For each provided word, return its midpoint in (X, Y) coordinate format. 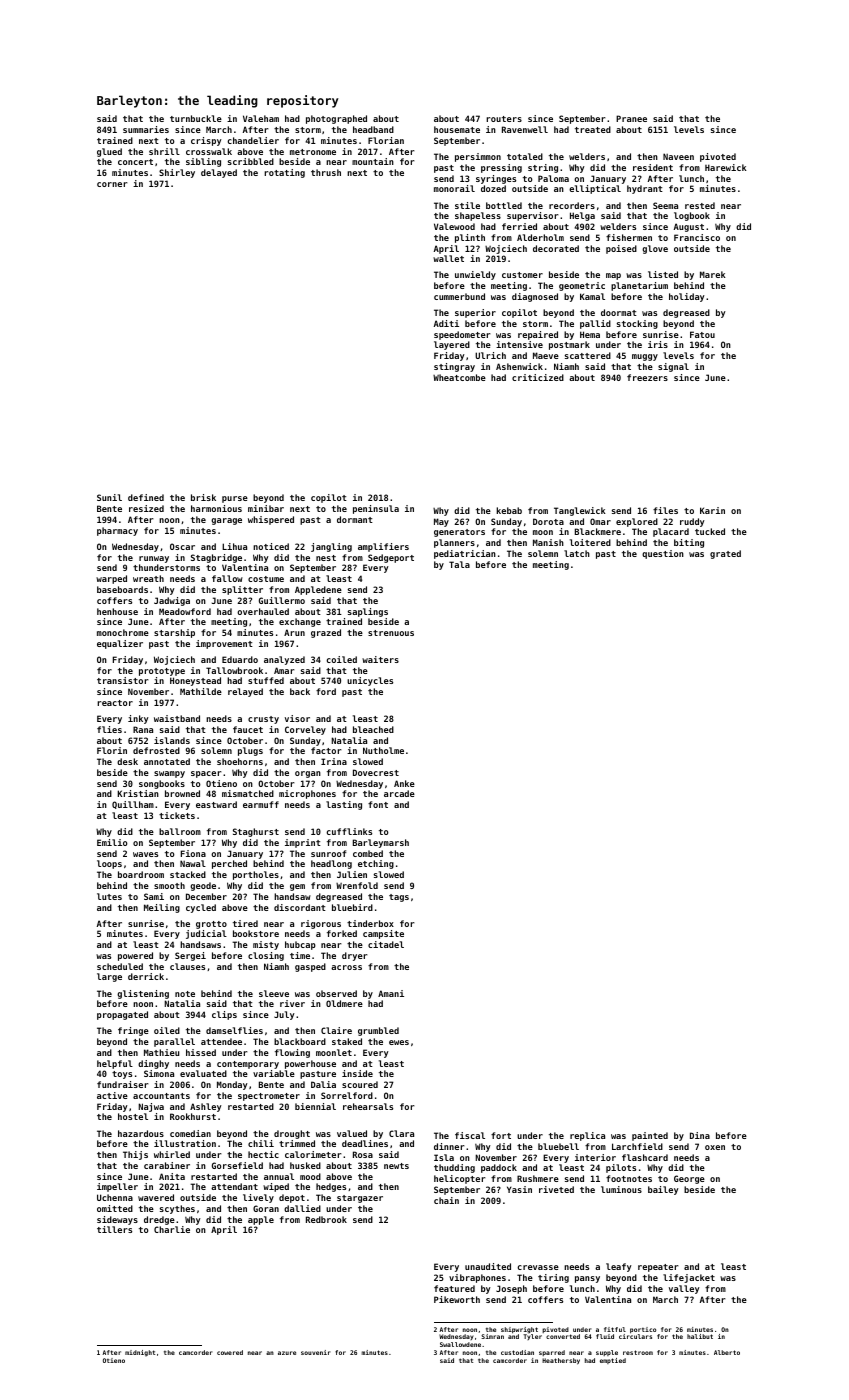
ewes (399, 1042)
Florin (112, 750)
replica (587, 1136)
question (663, 554)
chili (261, 1143)
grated (725, 554)
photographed (336, 119)
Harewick (726, 167)
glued (109, 152)
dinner (449, 1146)
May (441, 522)
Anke (404, 783)
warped (111, 579)
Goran (266, 1208)
